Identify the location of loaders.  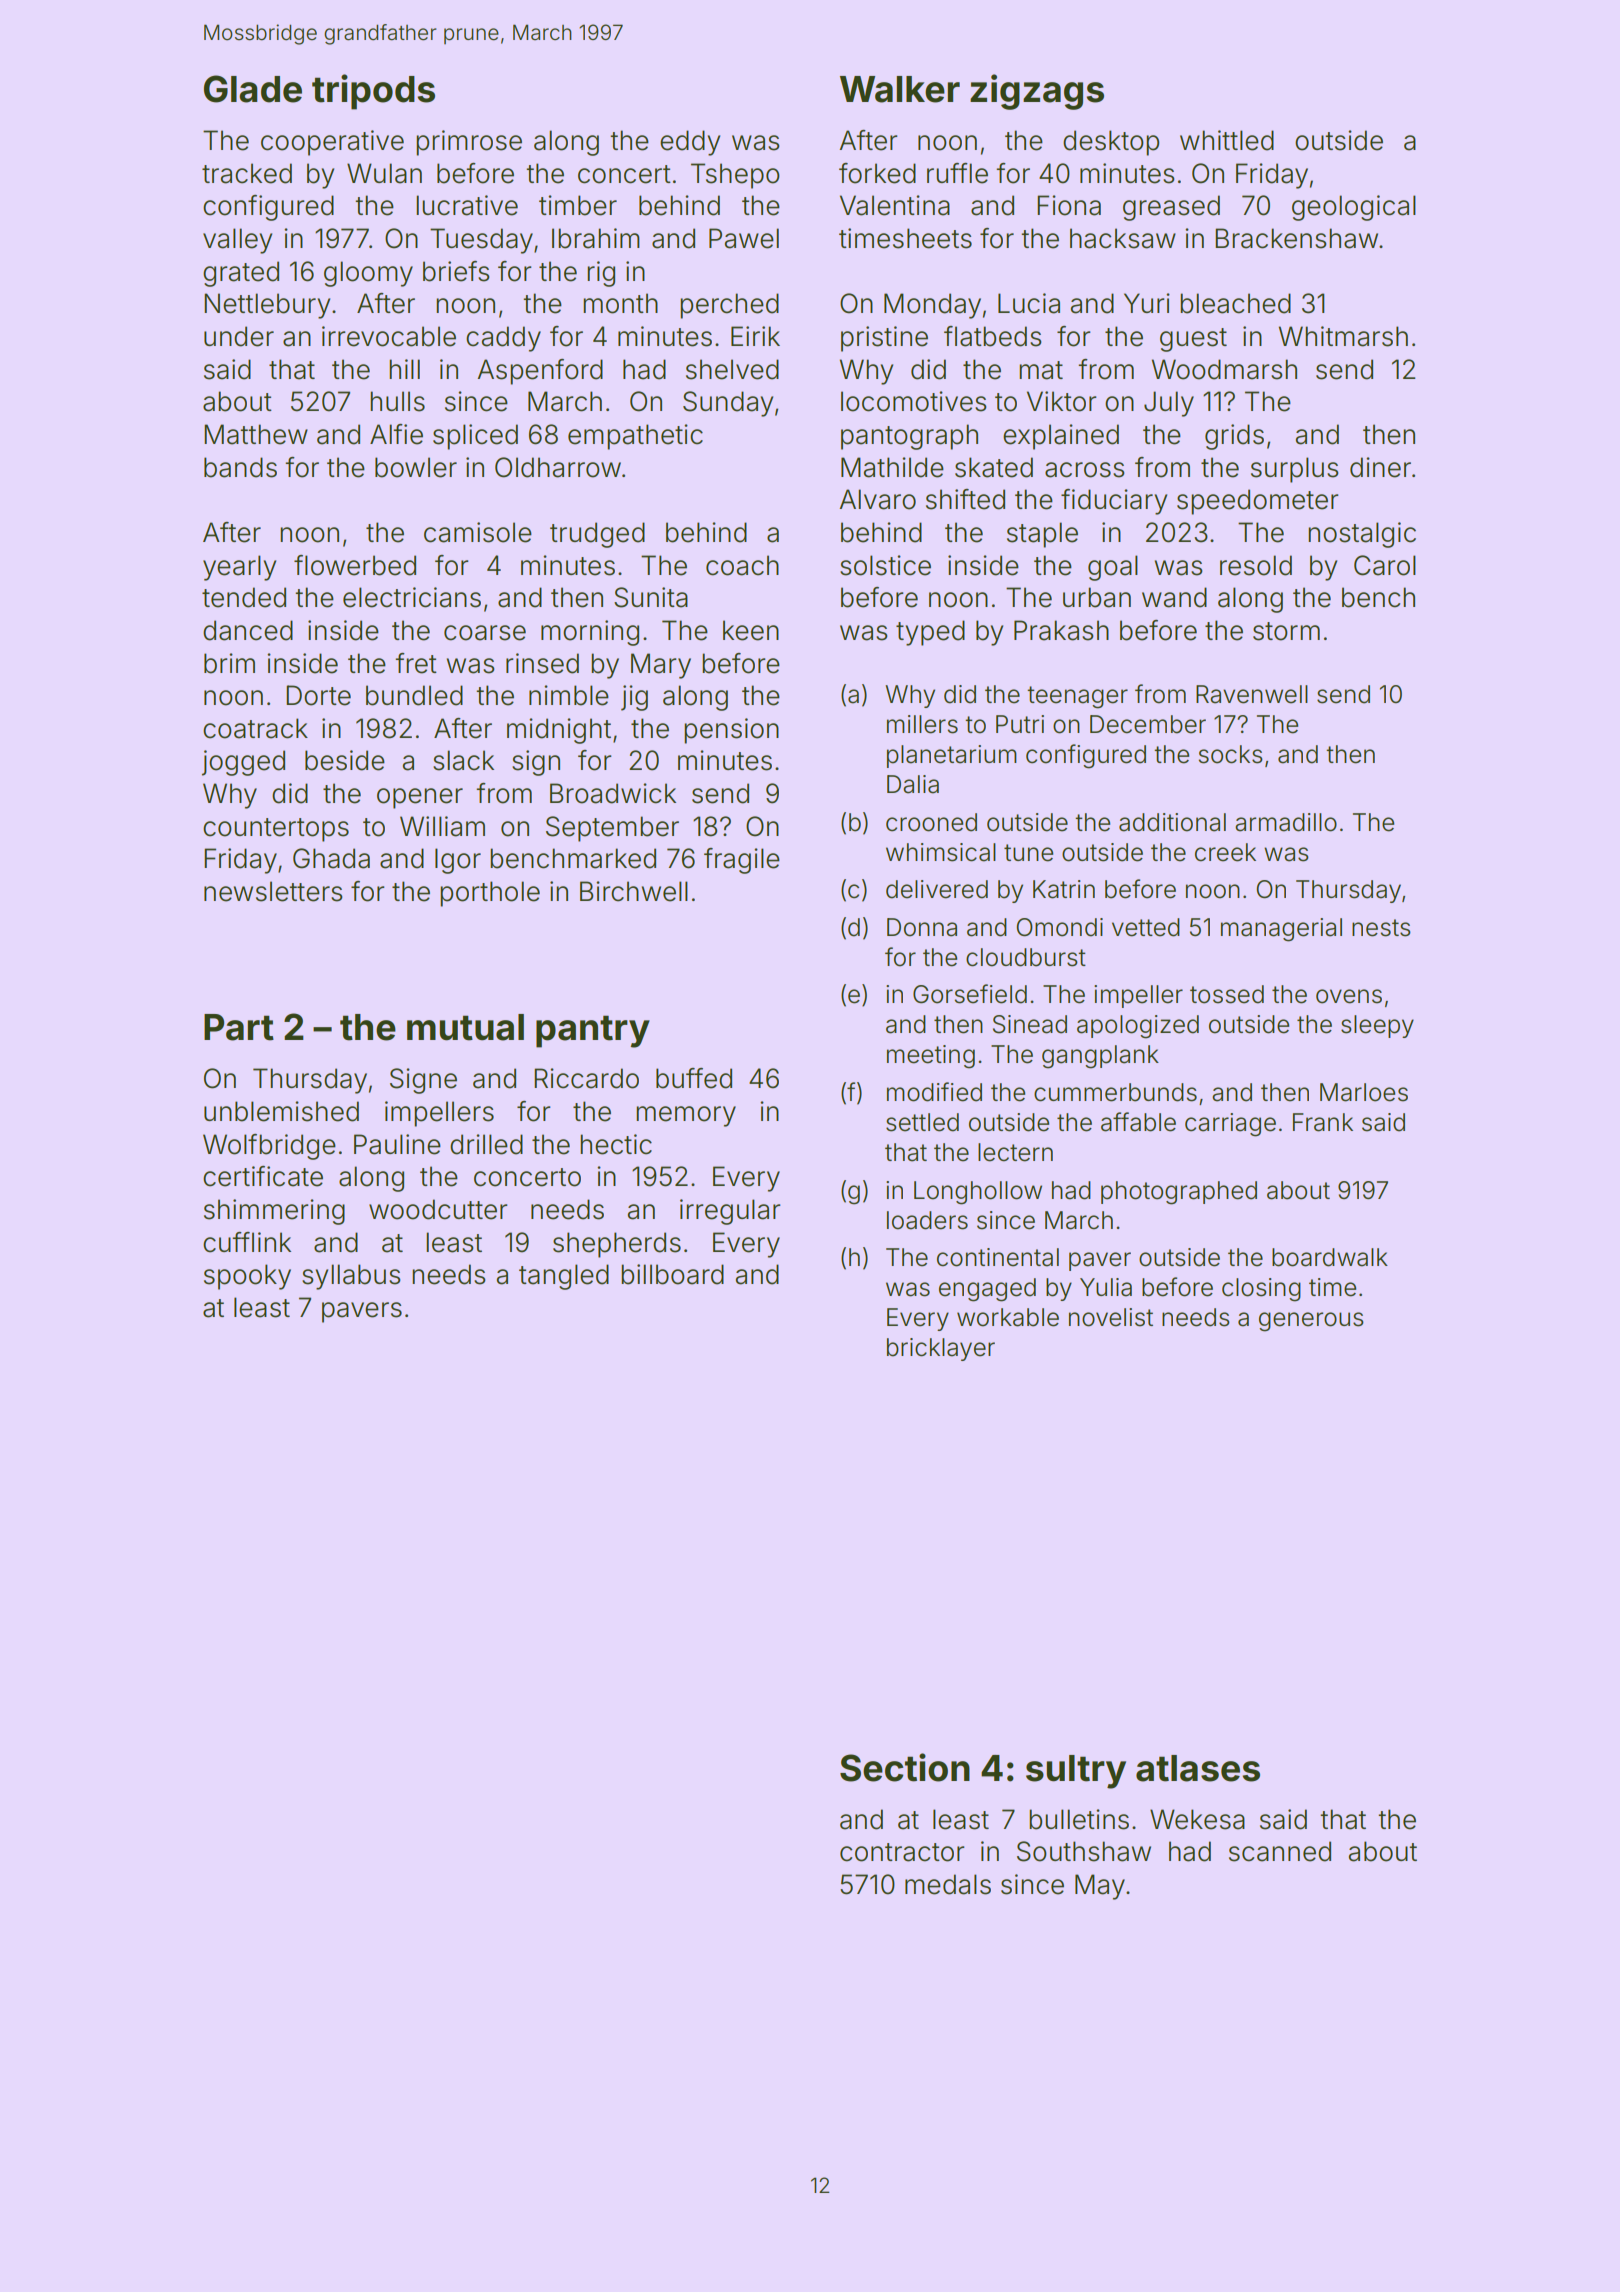
(927, 1220).
